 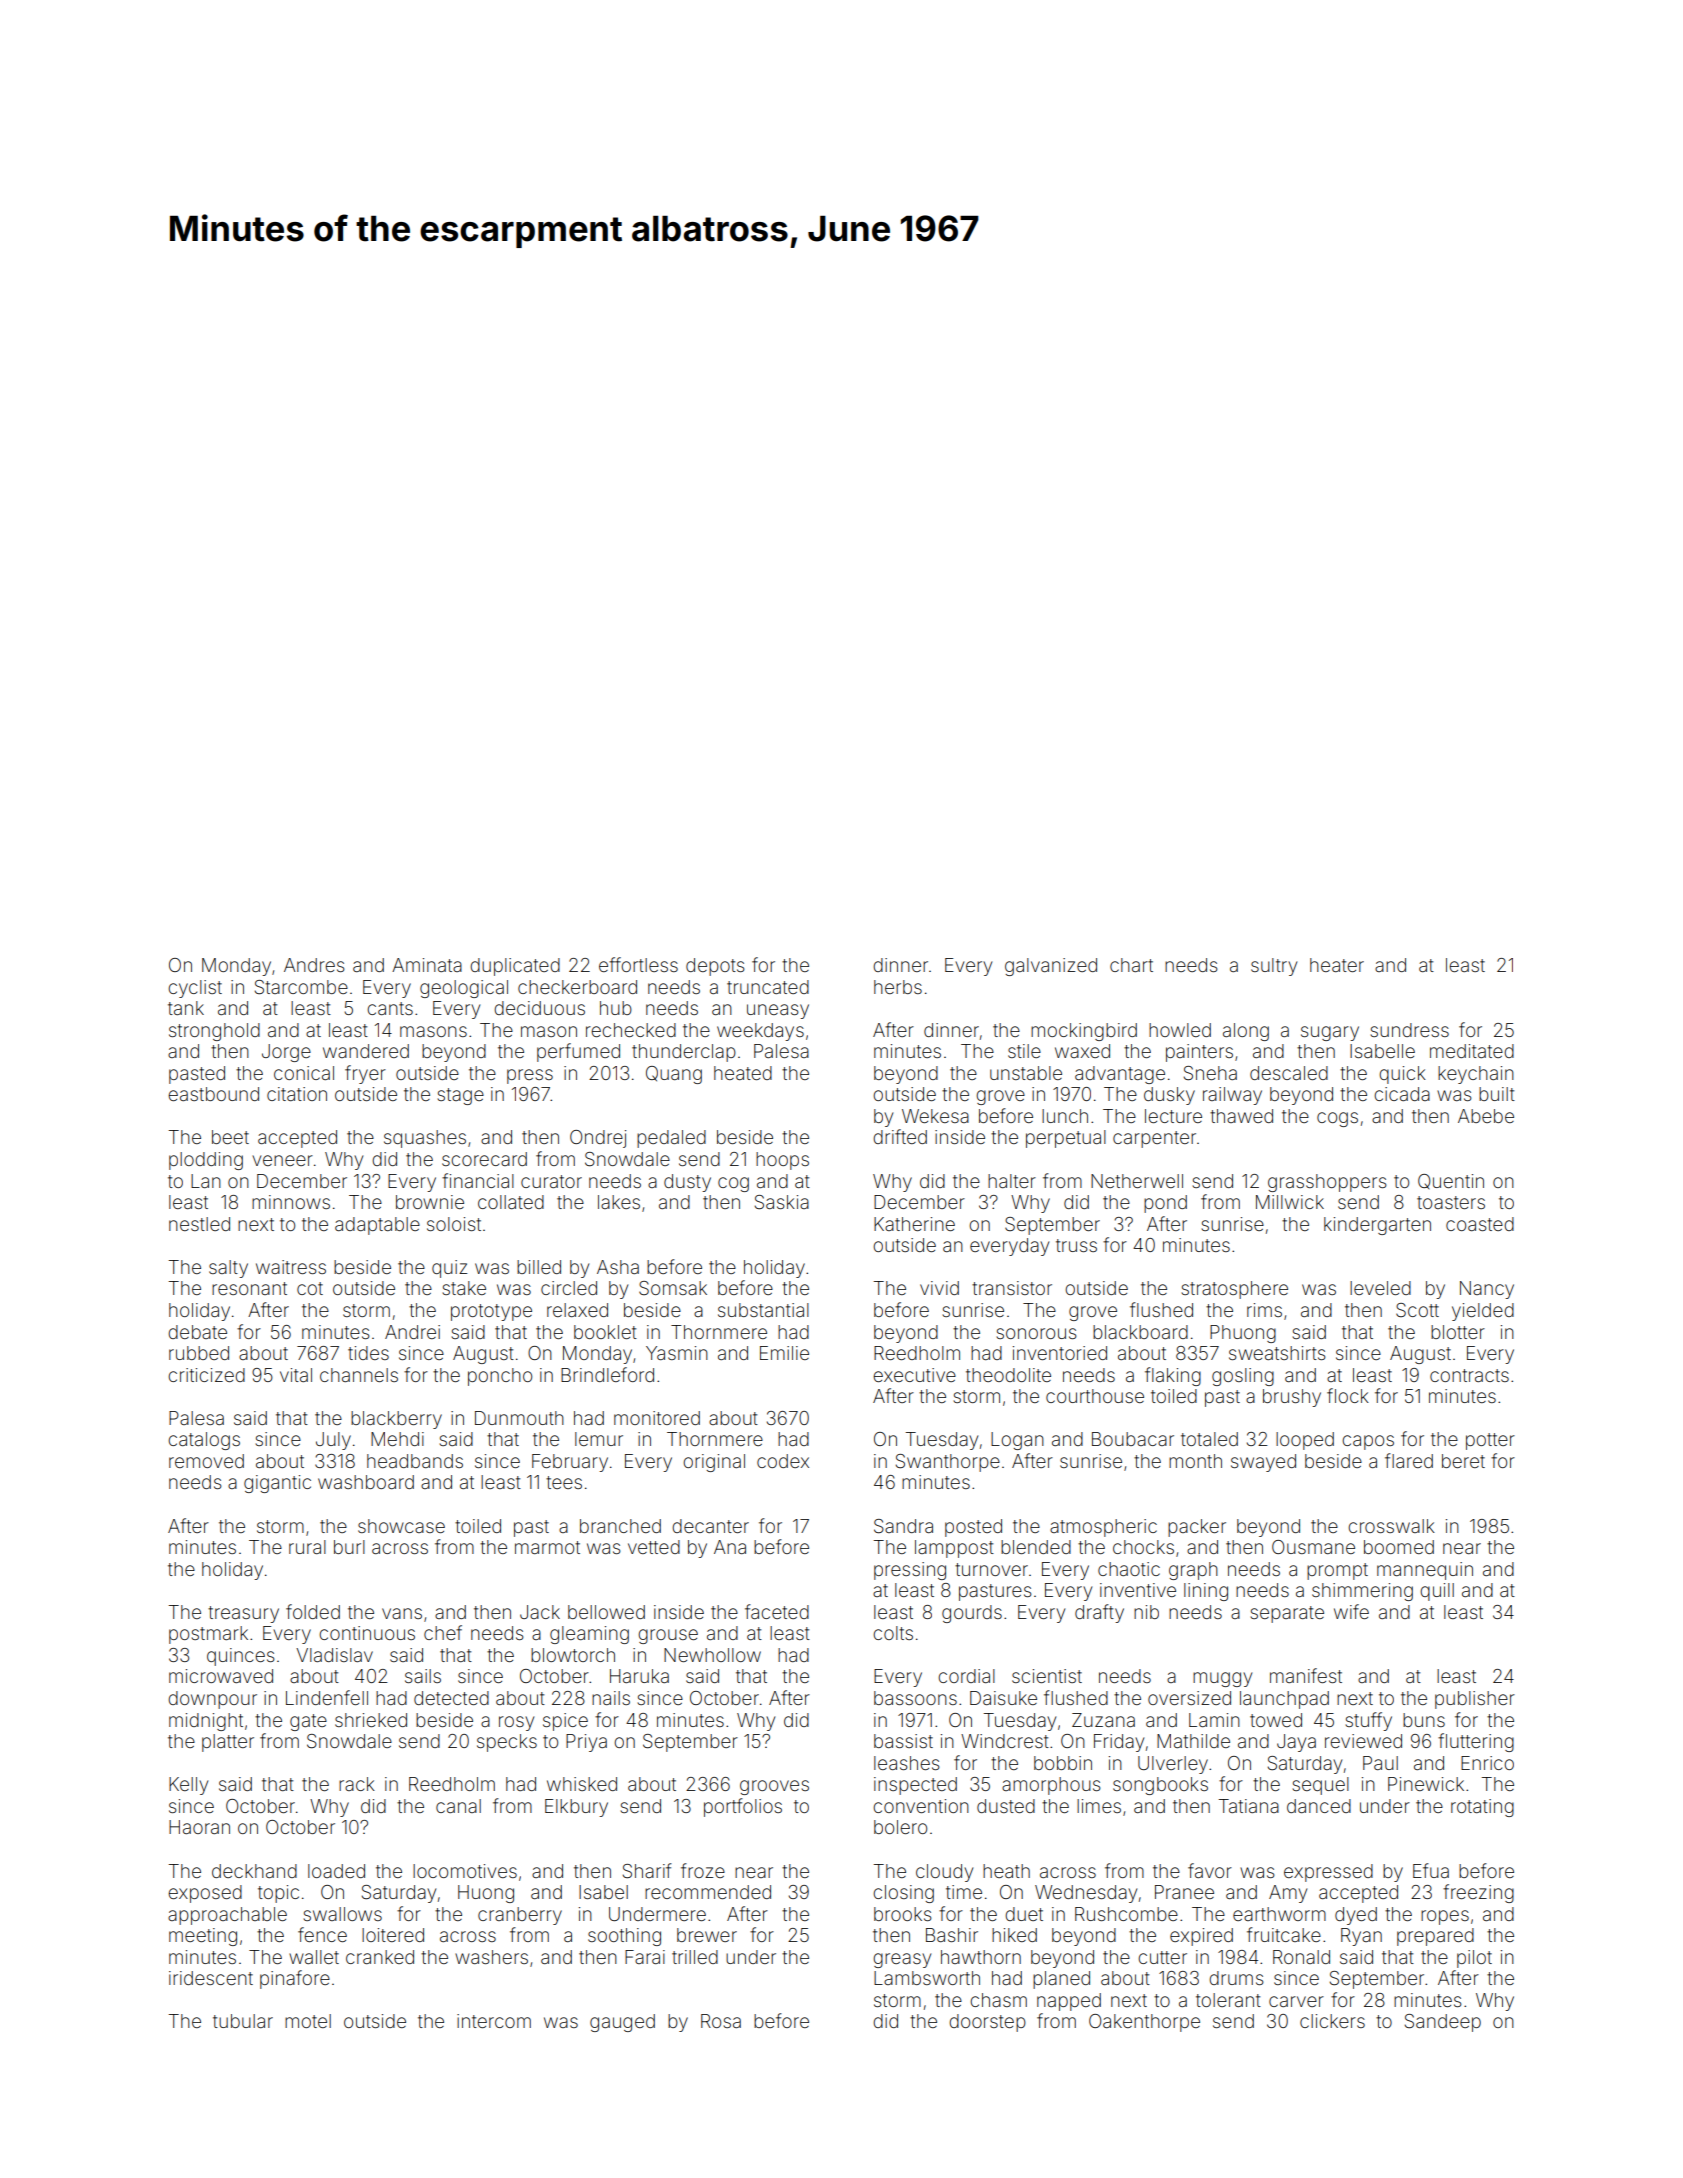 I want to click on crosswalk, so click(x=1391, y=1526).
